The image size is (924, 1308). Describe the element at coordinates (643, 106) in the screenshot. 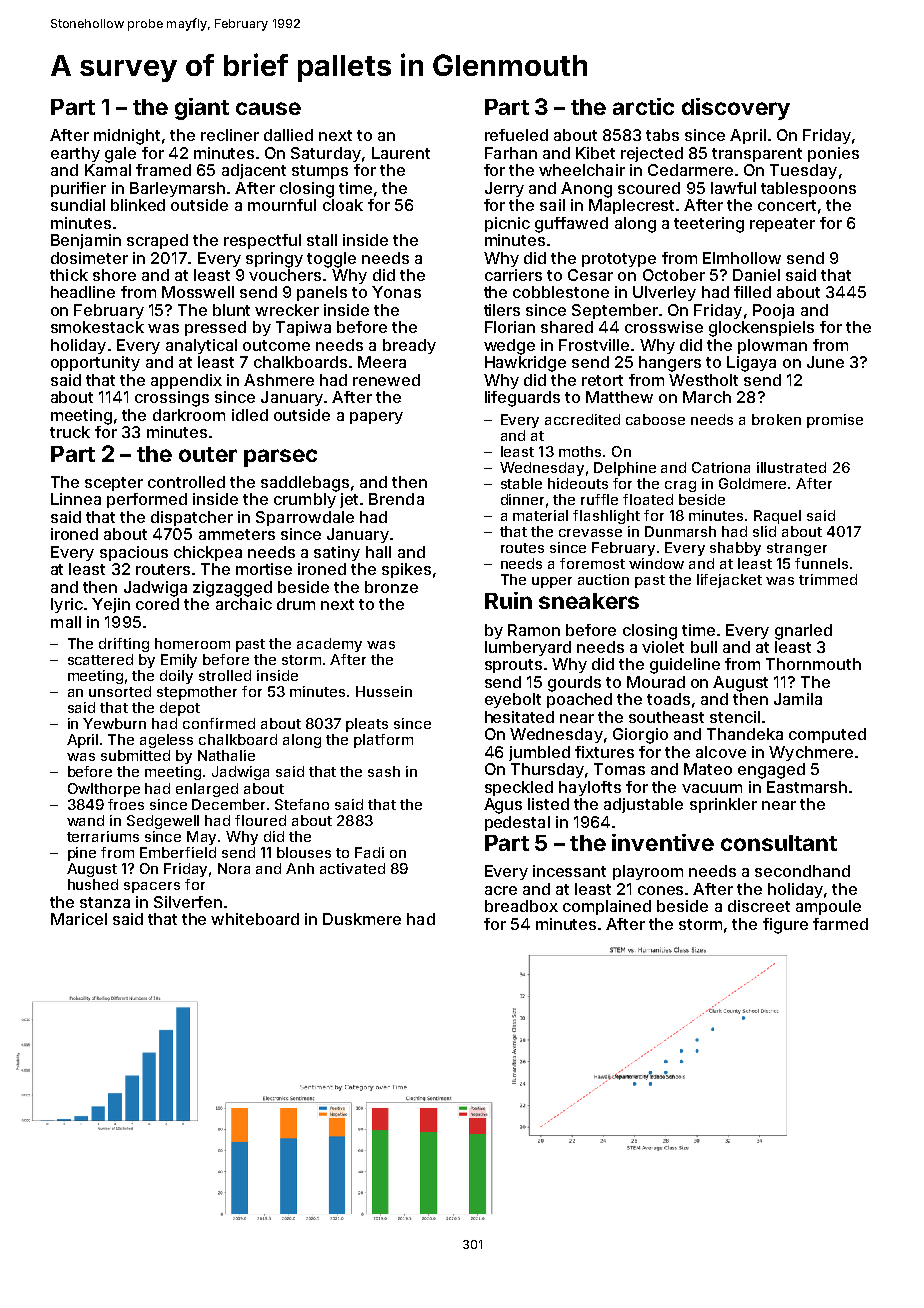

I see `arctic` at that location.
